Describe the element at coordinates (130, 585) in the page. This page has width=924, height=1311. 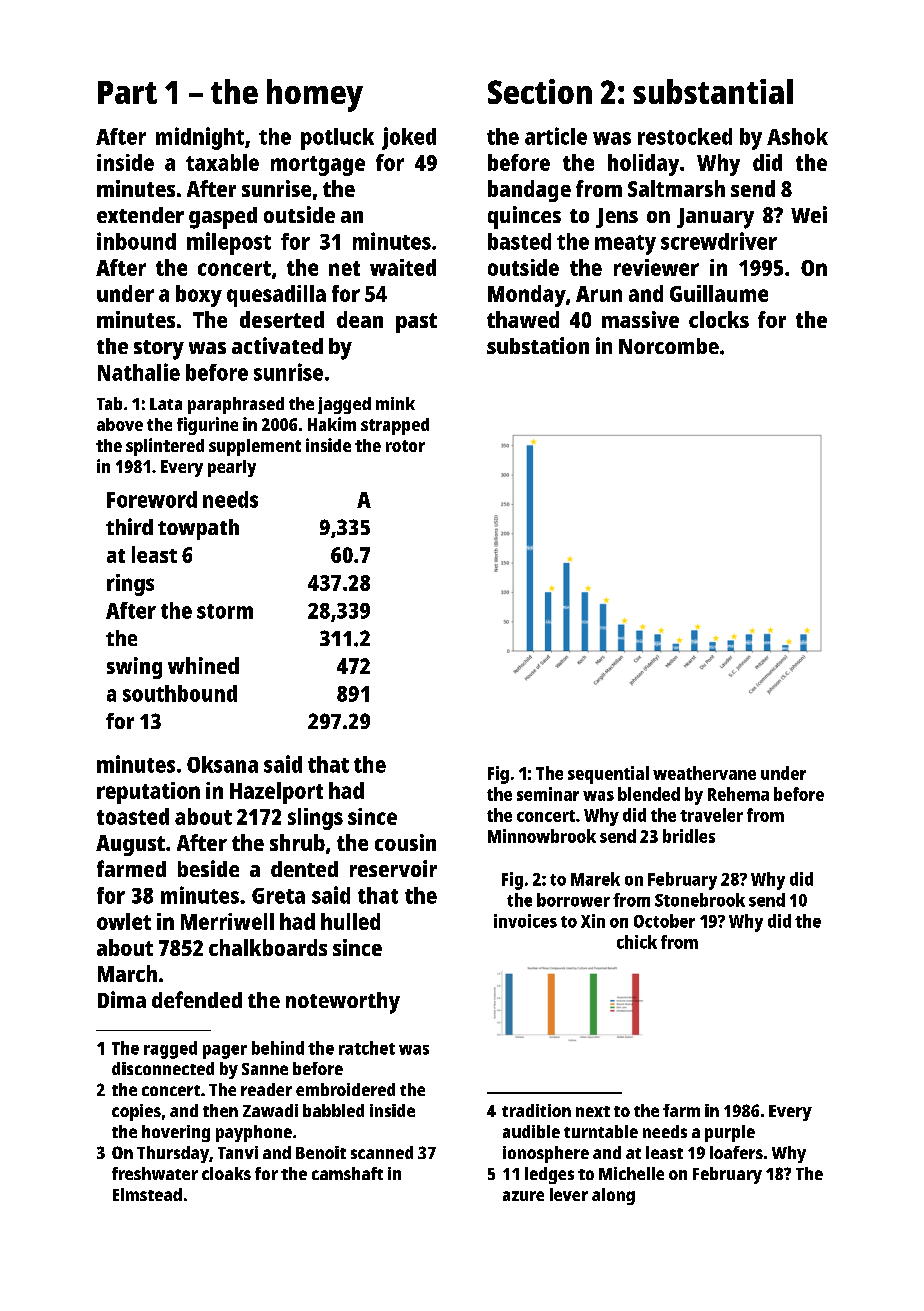
I see `rings` at that location.
